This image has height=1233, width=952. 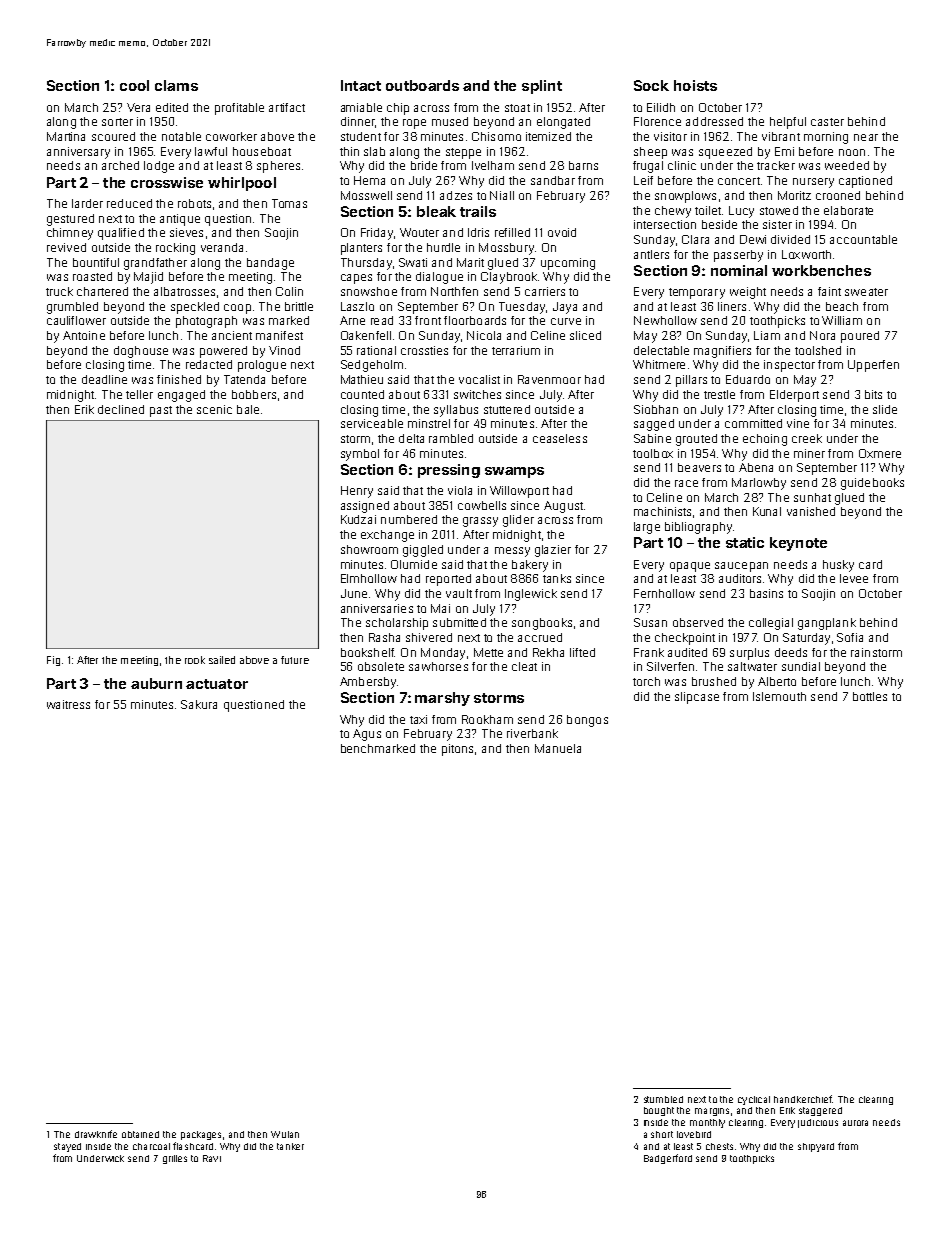 What do you see at coordinates (695, 85) in the image?
I see `hoists` at bounding box center [695, 85].
